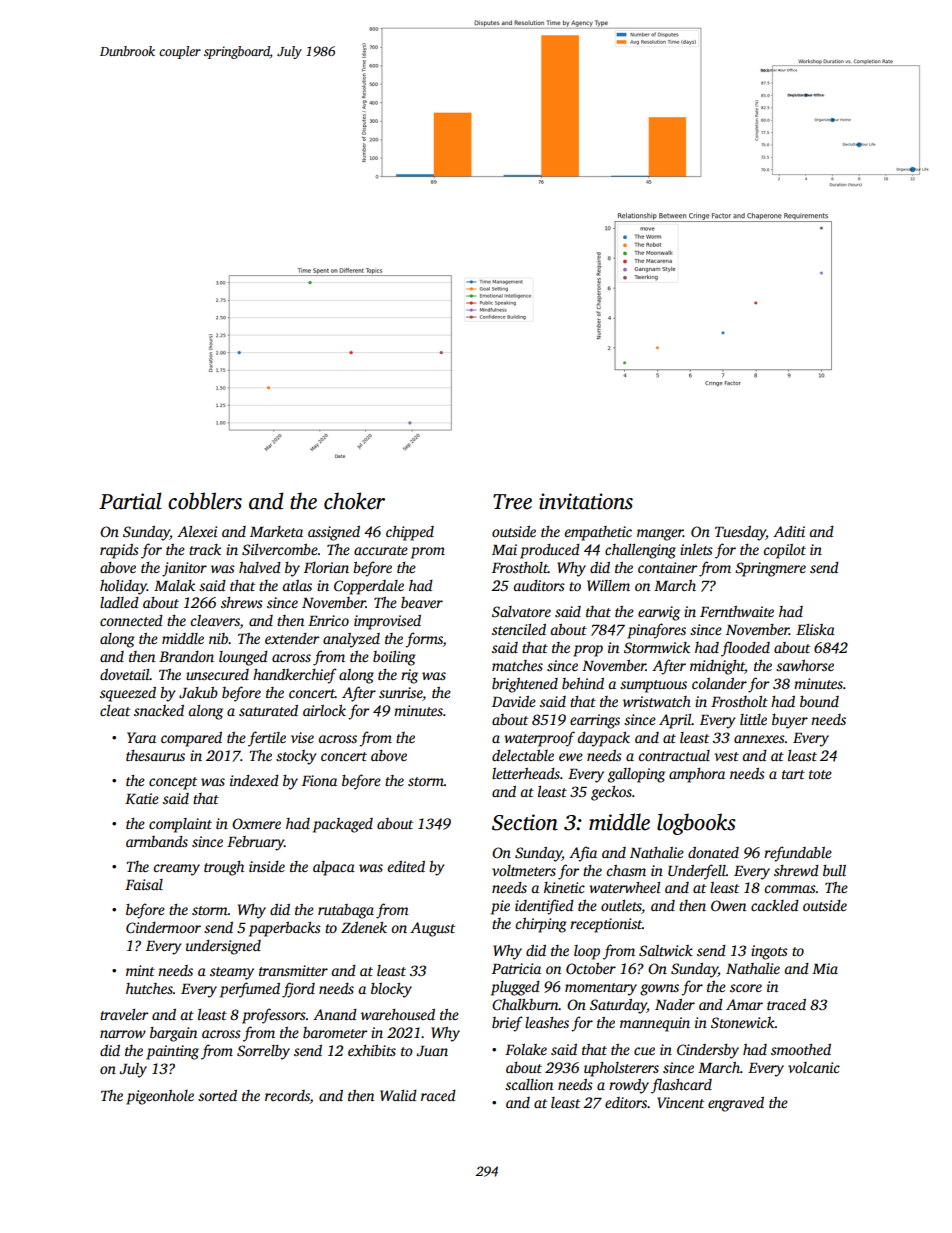 The image size is (952, 1233). What do you see at coordinates (205, 501) in the document?
I see `cobblers` at bounding box center [205, 501].
